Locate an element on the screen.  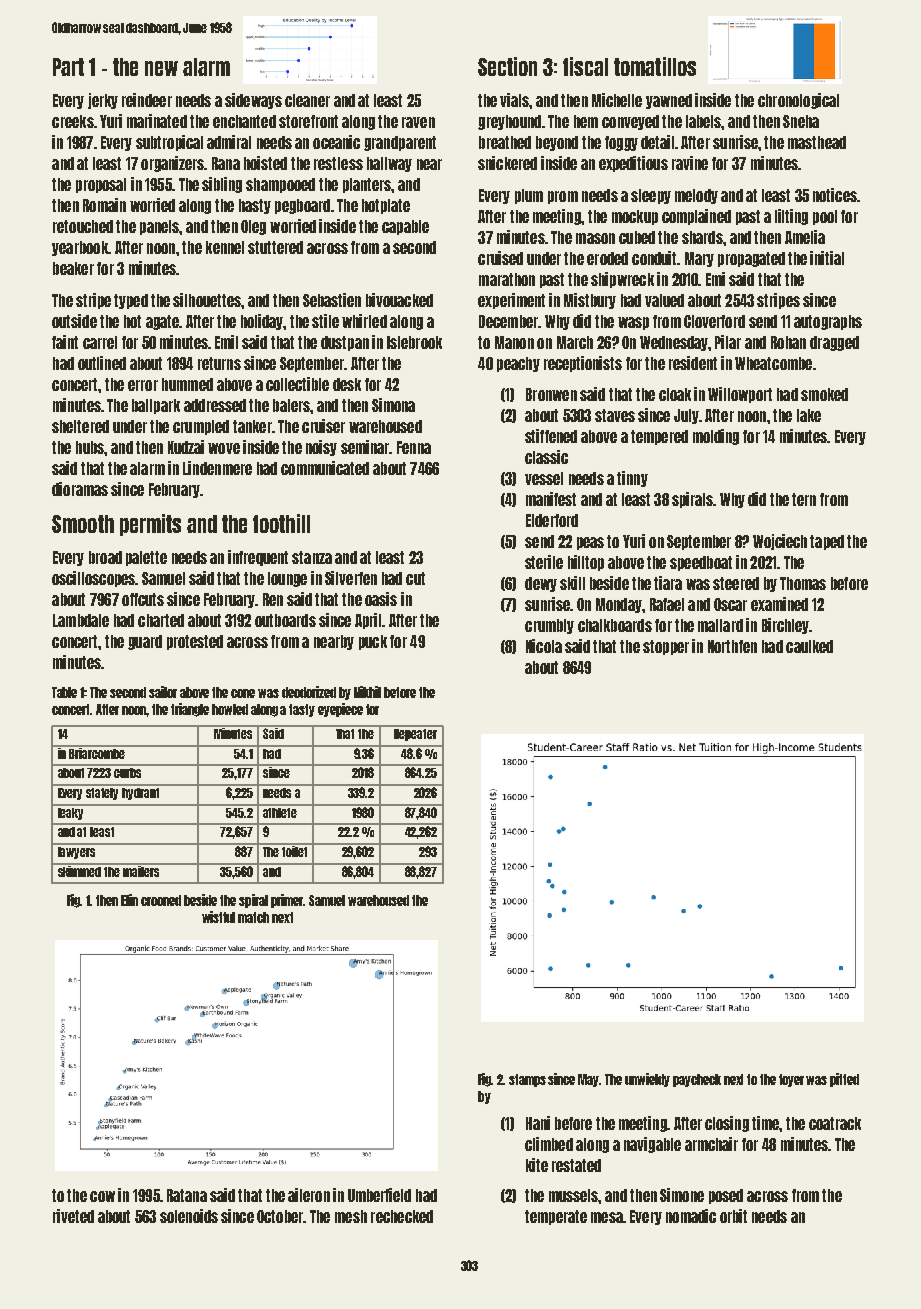
sideways is located at coordinates (253, 101).
